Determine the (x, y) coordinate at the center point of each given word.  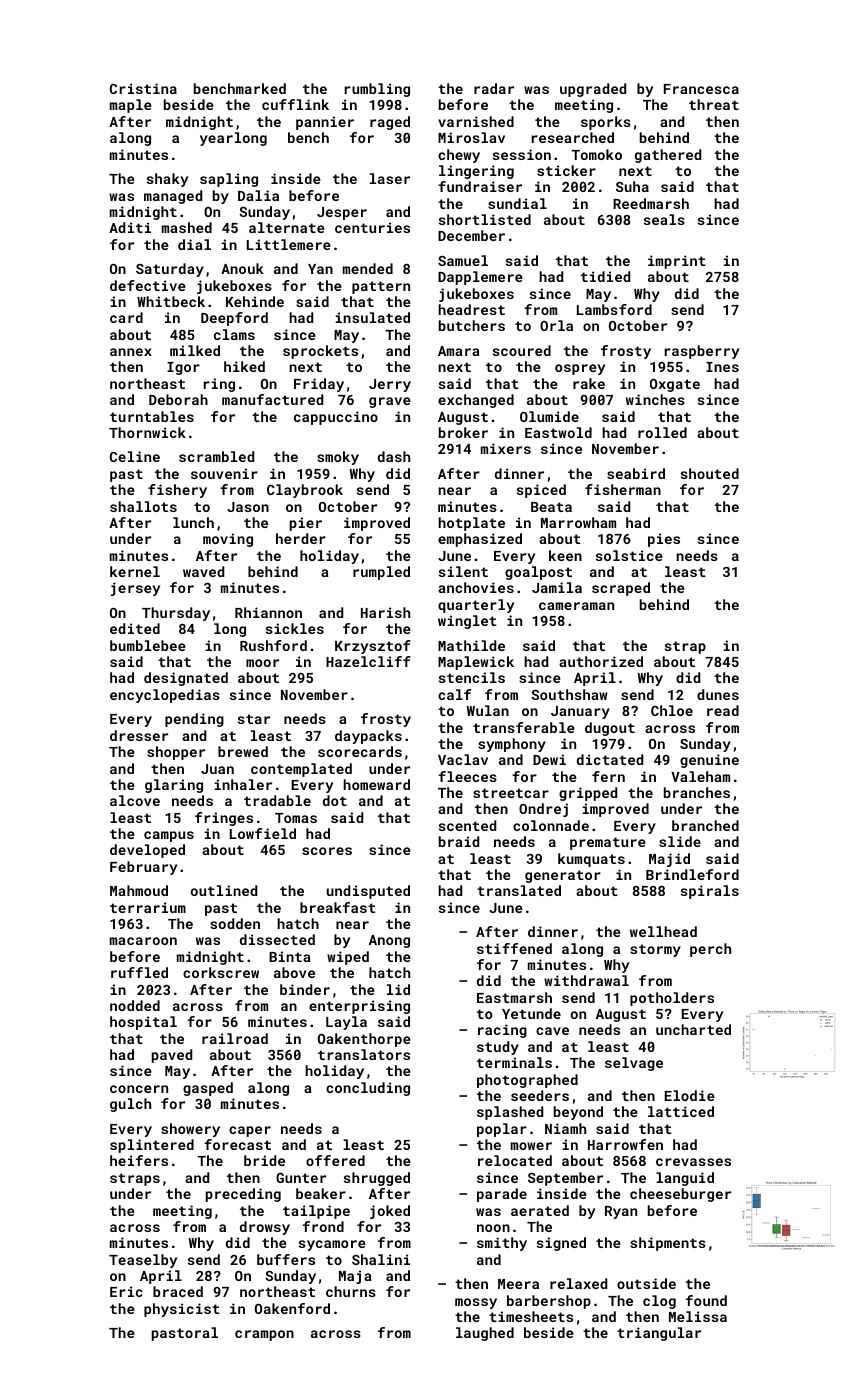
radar (494, 88)
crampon (264, 1335)
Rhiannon (268, 612)
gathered (668, 156)
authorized (601, 661)
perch (710, 950)
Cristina (143, 88)
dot (335, 800)
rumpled (381, 573)
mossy (476, 1303)
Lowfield (263, 833)
